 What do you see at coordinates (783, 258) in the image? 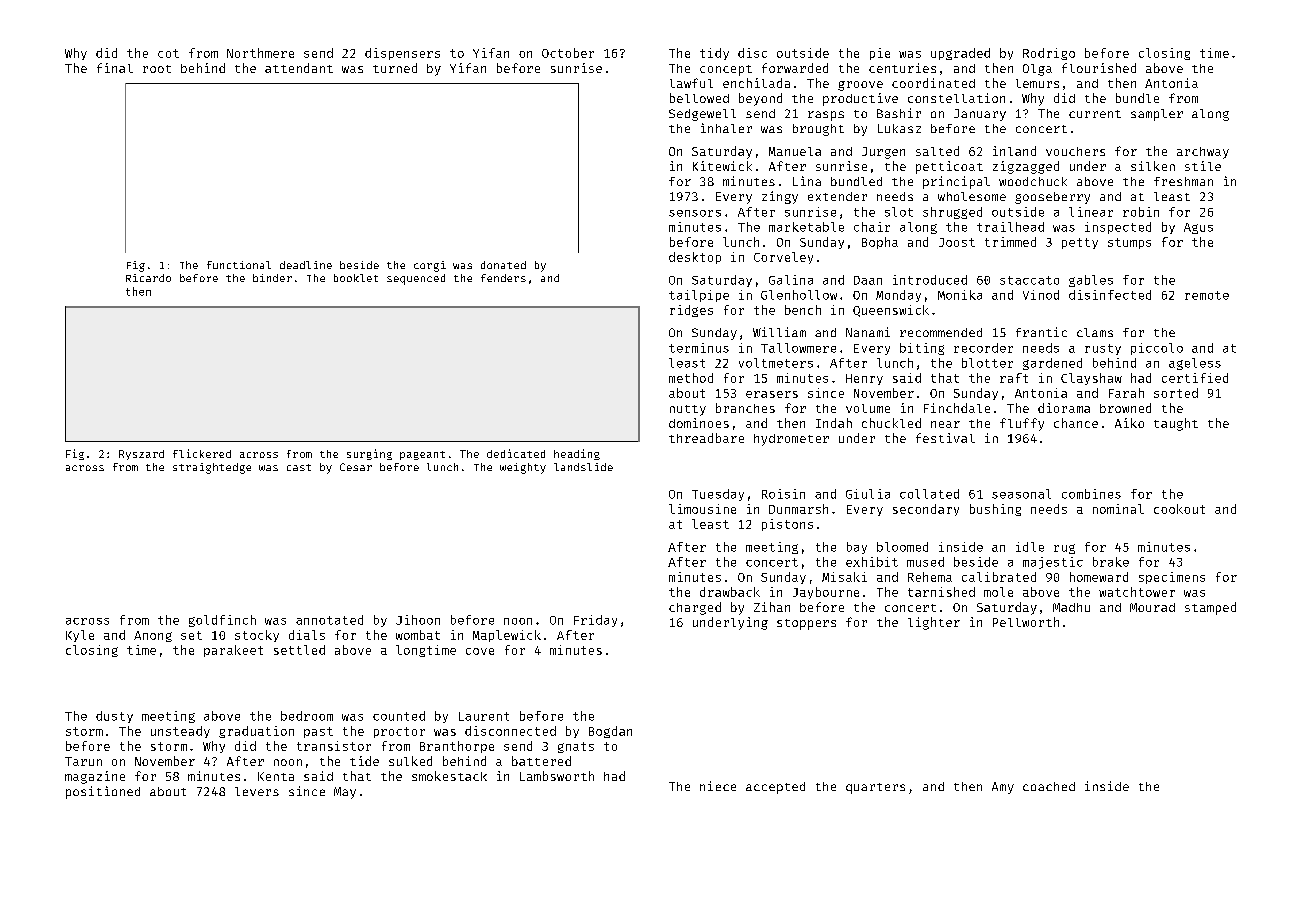
I see `Corveley` at bounding box center [783, 258].
